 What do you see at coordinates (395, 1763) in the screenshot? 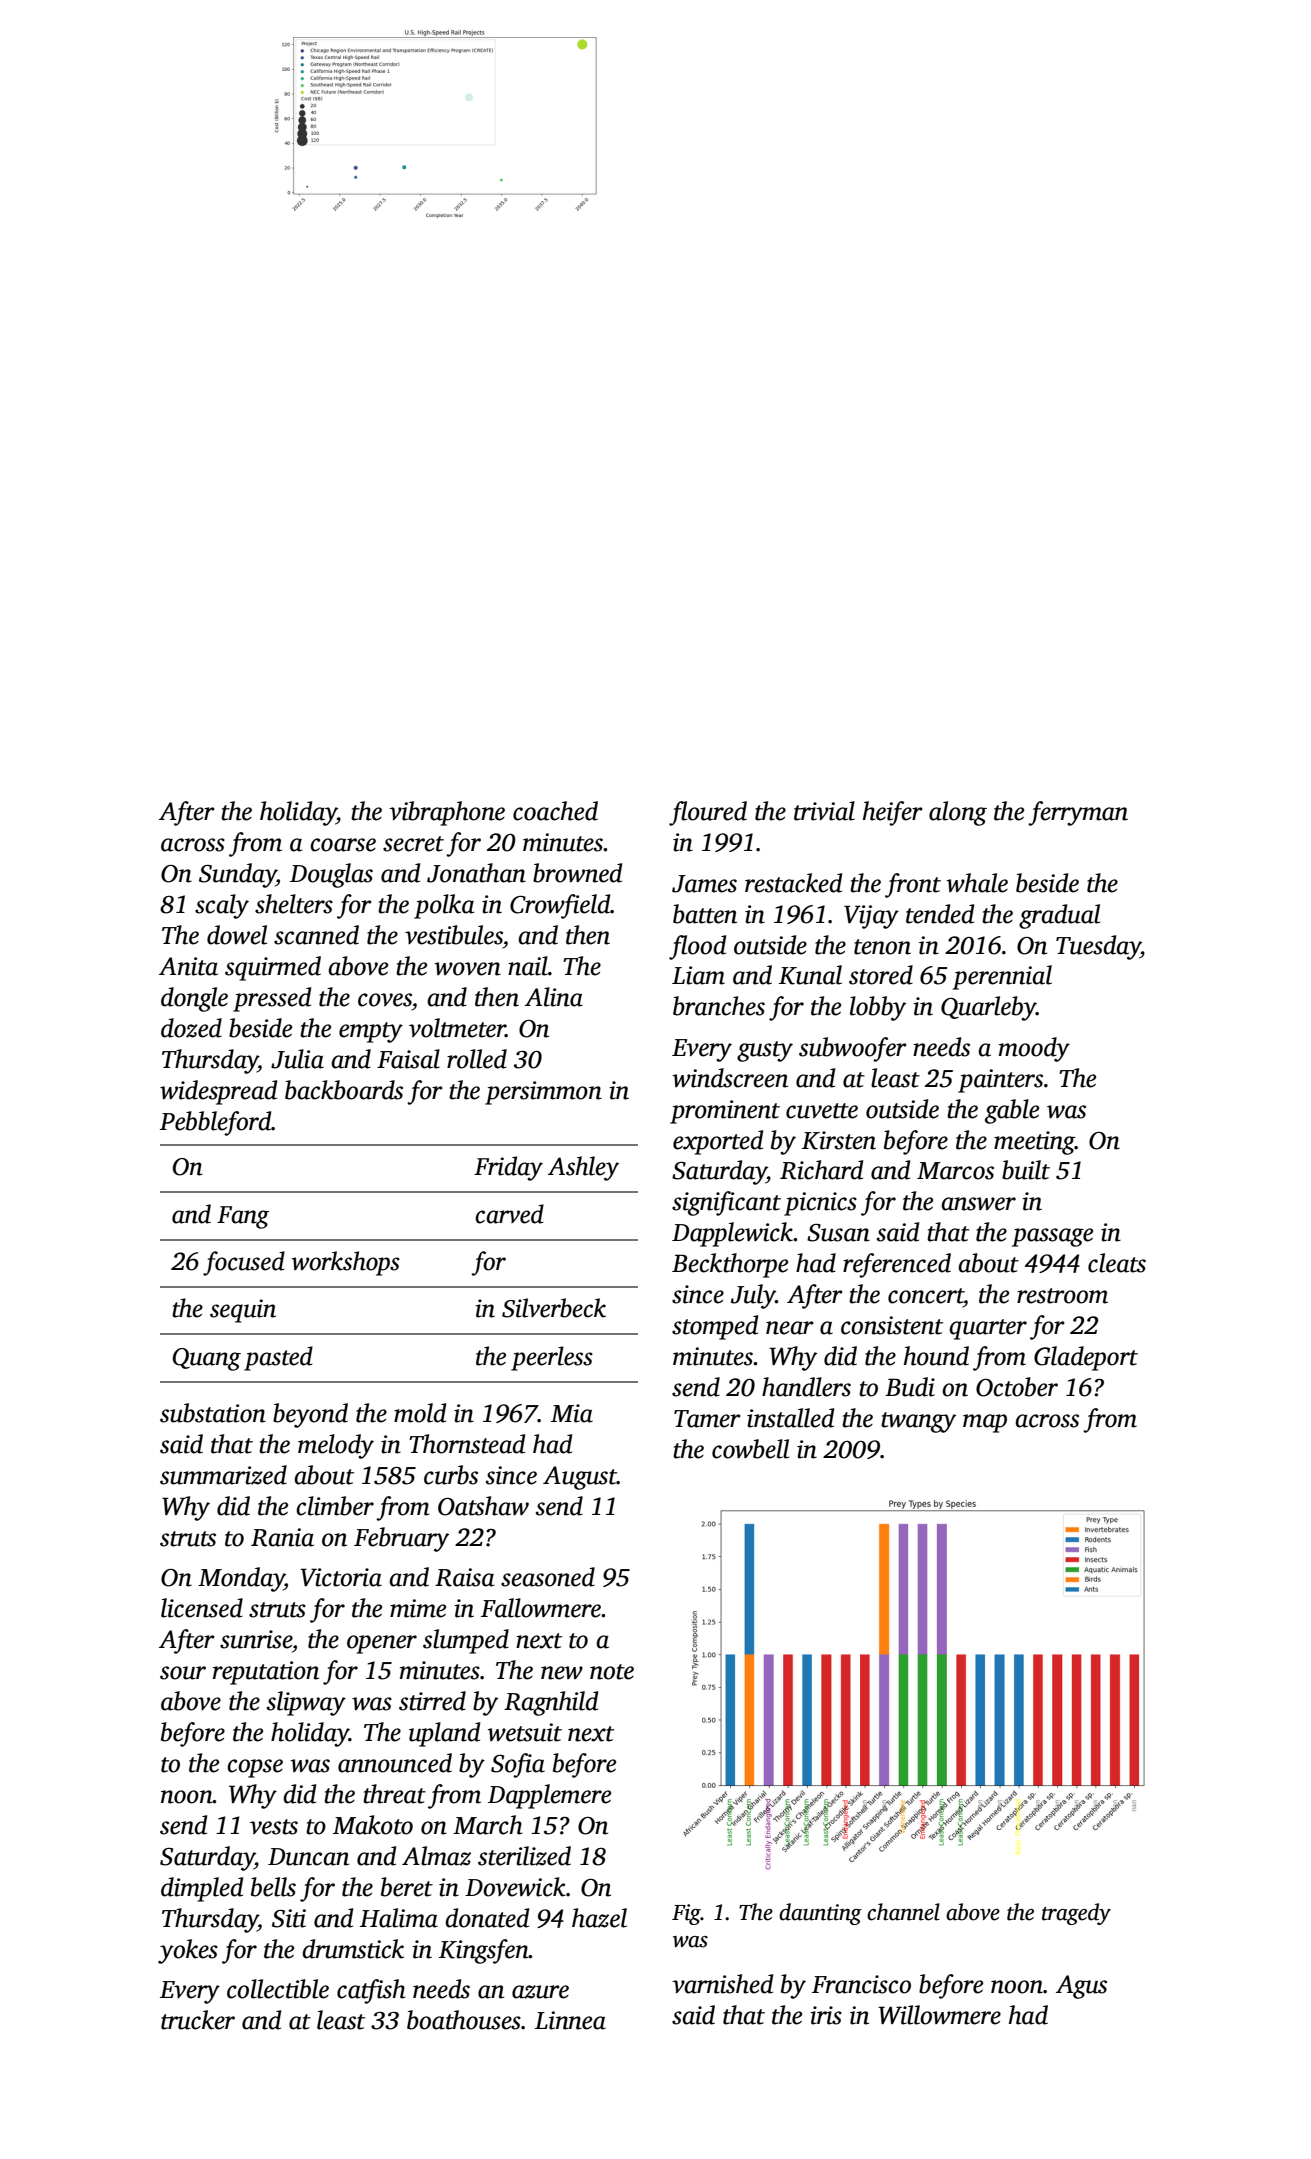
I see `announced` at bounding box center [395, 1763].
